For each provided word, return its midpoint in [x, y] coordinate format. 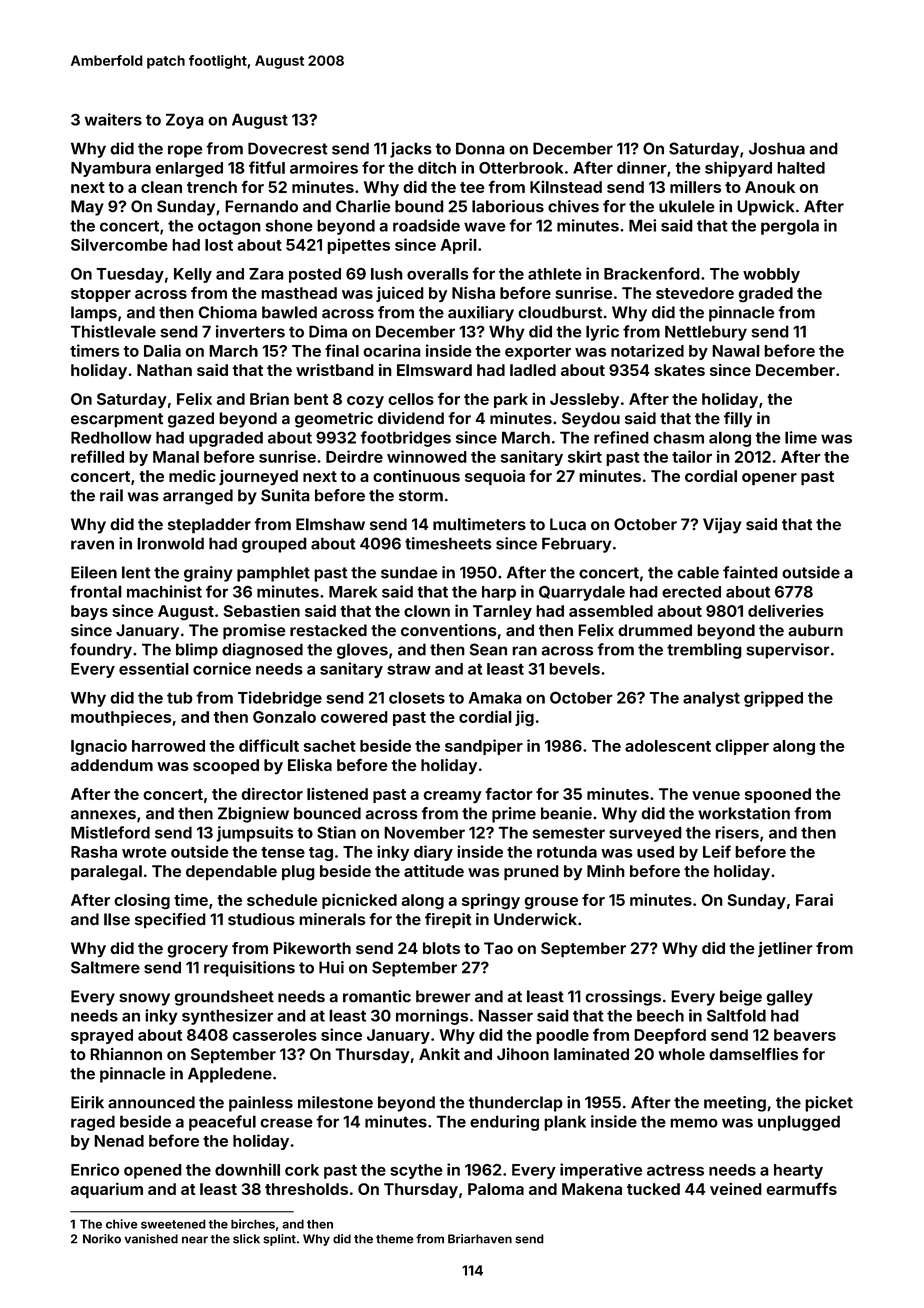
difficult [269, 745]
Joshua [777, 148]
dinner [642, 167]
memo [694, 1123]
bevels [574, 669]
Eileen [94, 572]
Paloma [496, 1189]
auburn [815, 630]
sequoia [495, 478]
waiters [113, 119]
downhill [247, 1169]
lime [801, 437]
